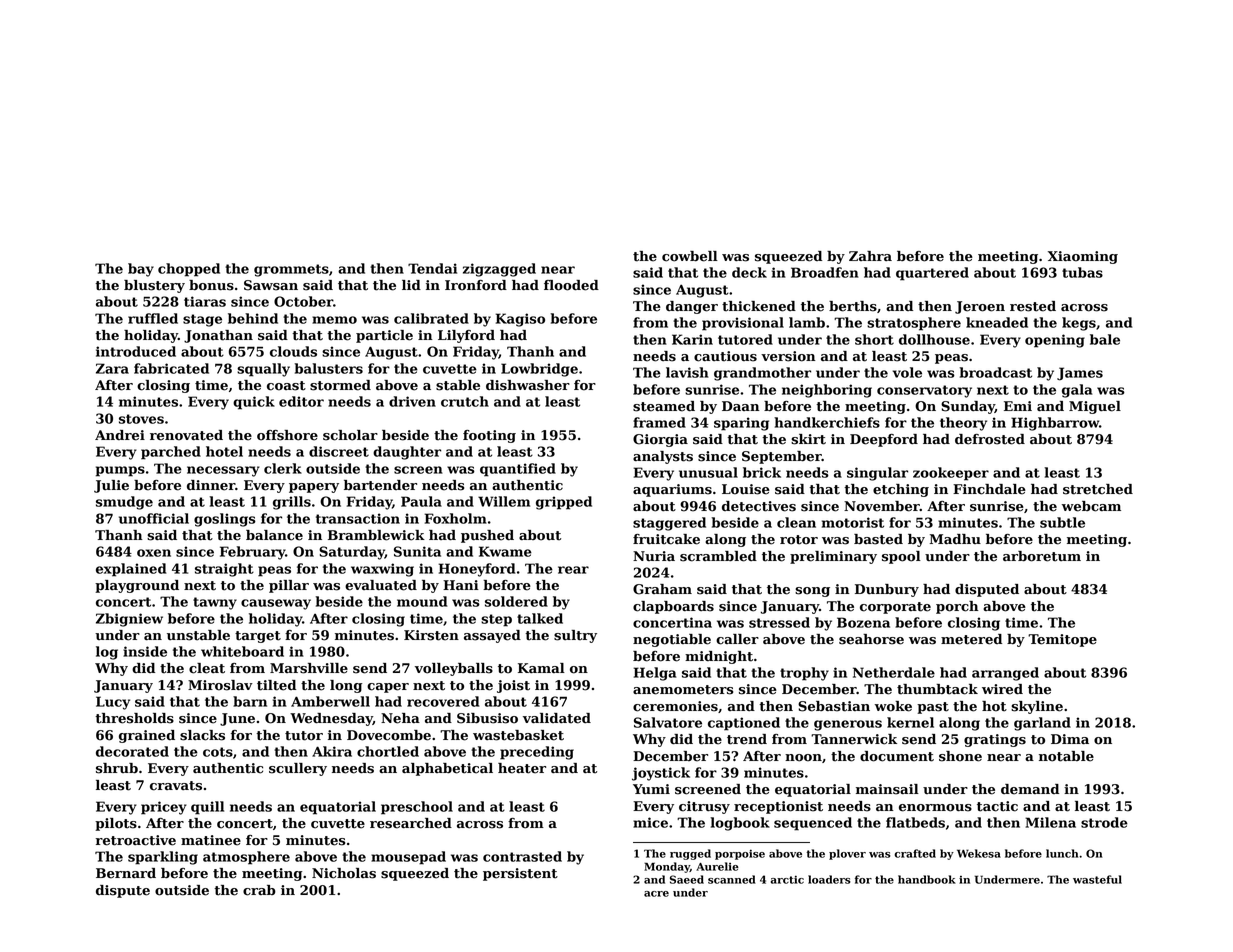 Image resolution: width=1233 pixels, height=952 pixels. Describe the element at coordinates (489, 436) in the image. I see `footing` at that location.
